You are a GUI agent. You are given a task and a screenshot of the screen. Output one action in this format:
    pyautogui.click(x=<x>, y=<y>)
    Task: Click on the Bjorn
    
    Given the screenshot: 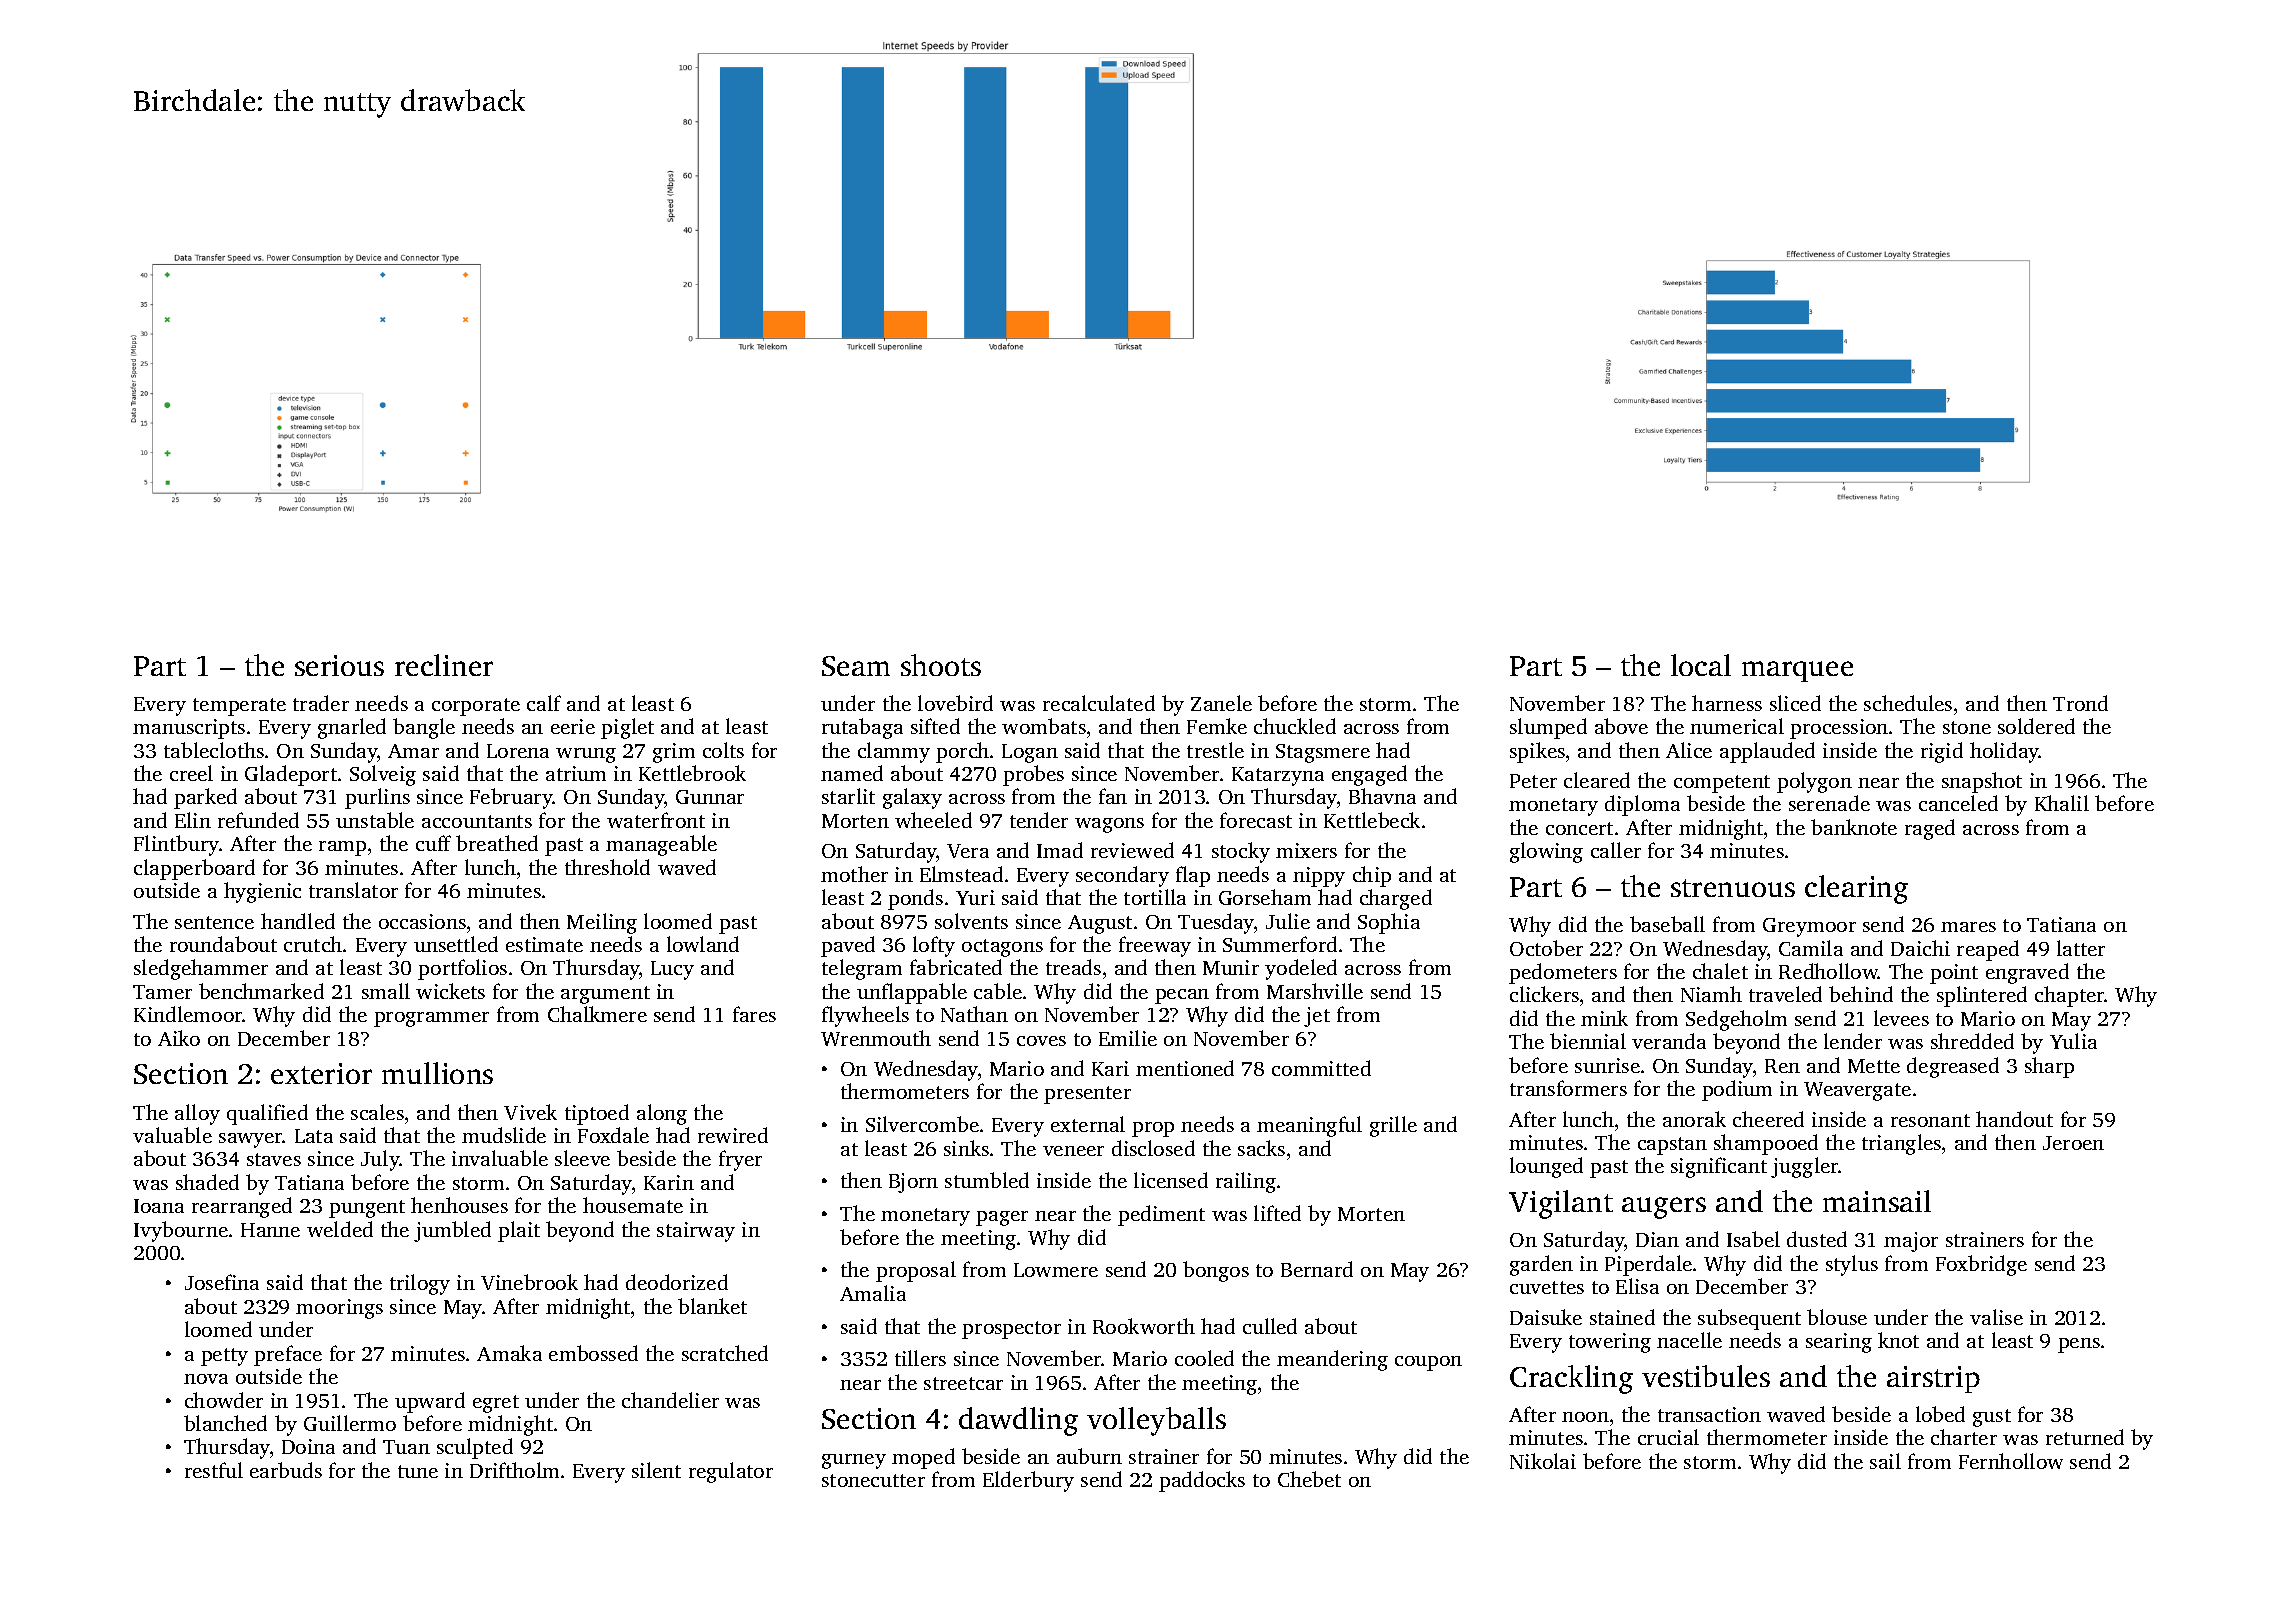 What is the action you would take?
    pyautogui.click(x=913, y=1183)
